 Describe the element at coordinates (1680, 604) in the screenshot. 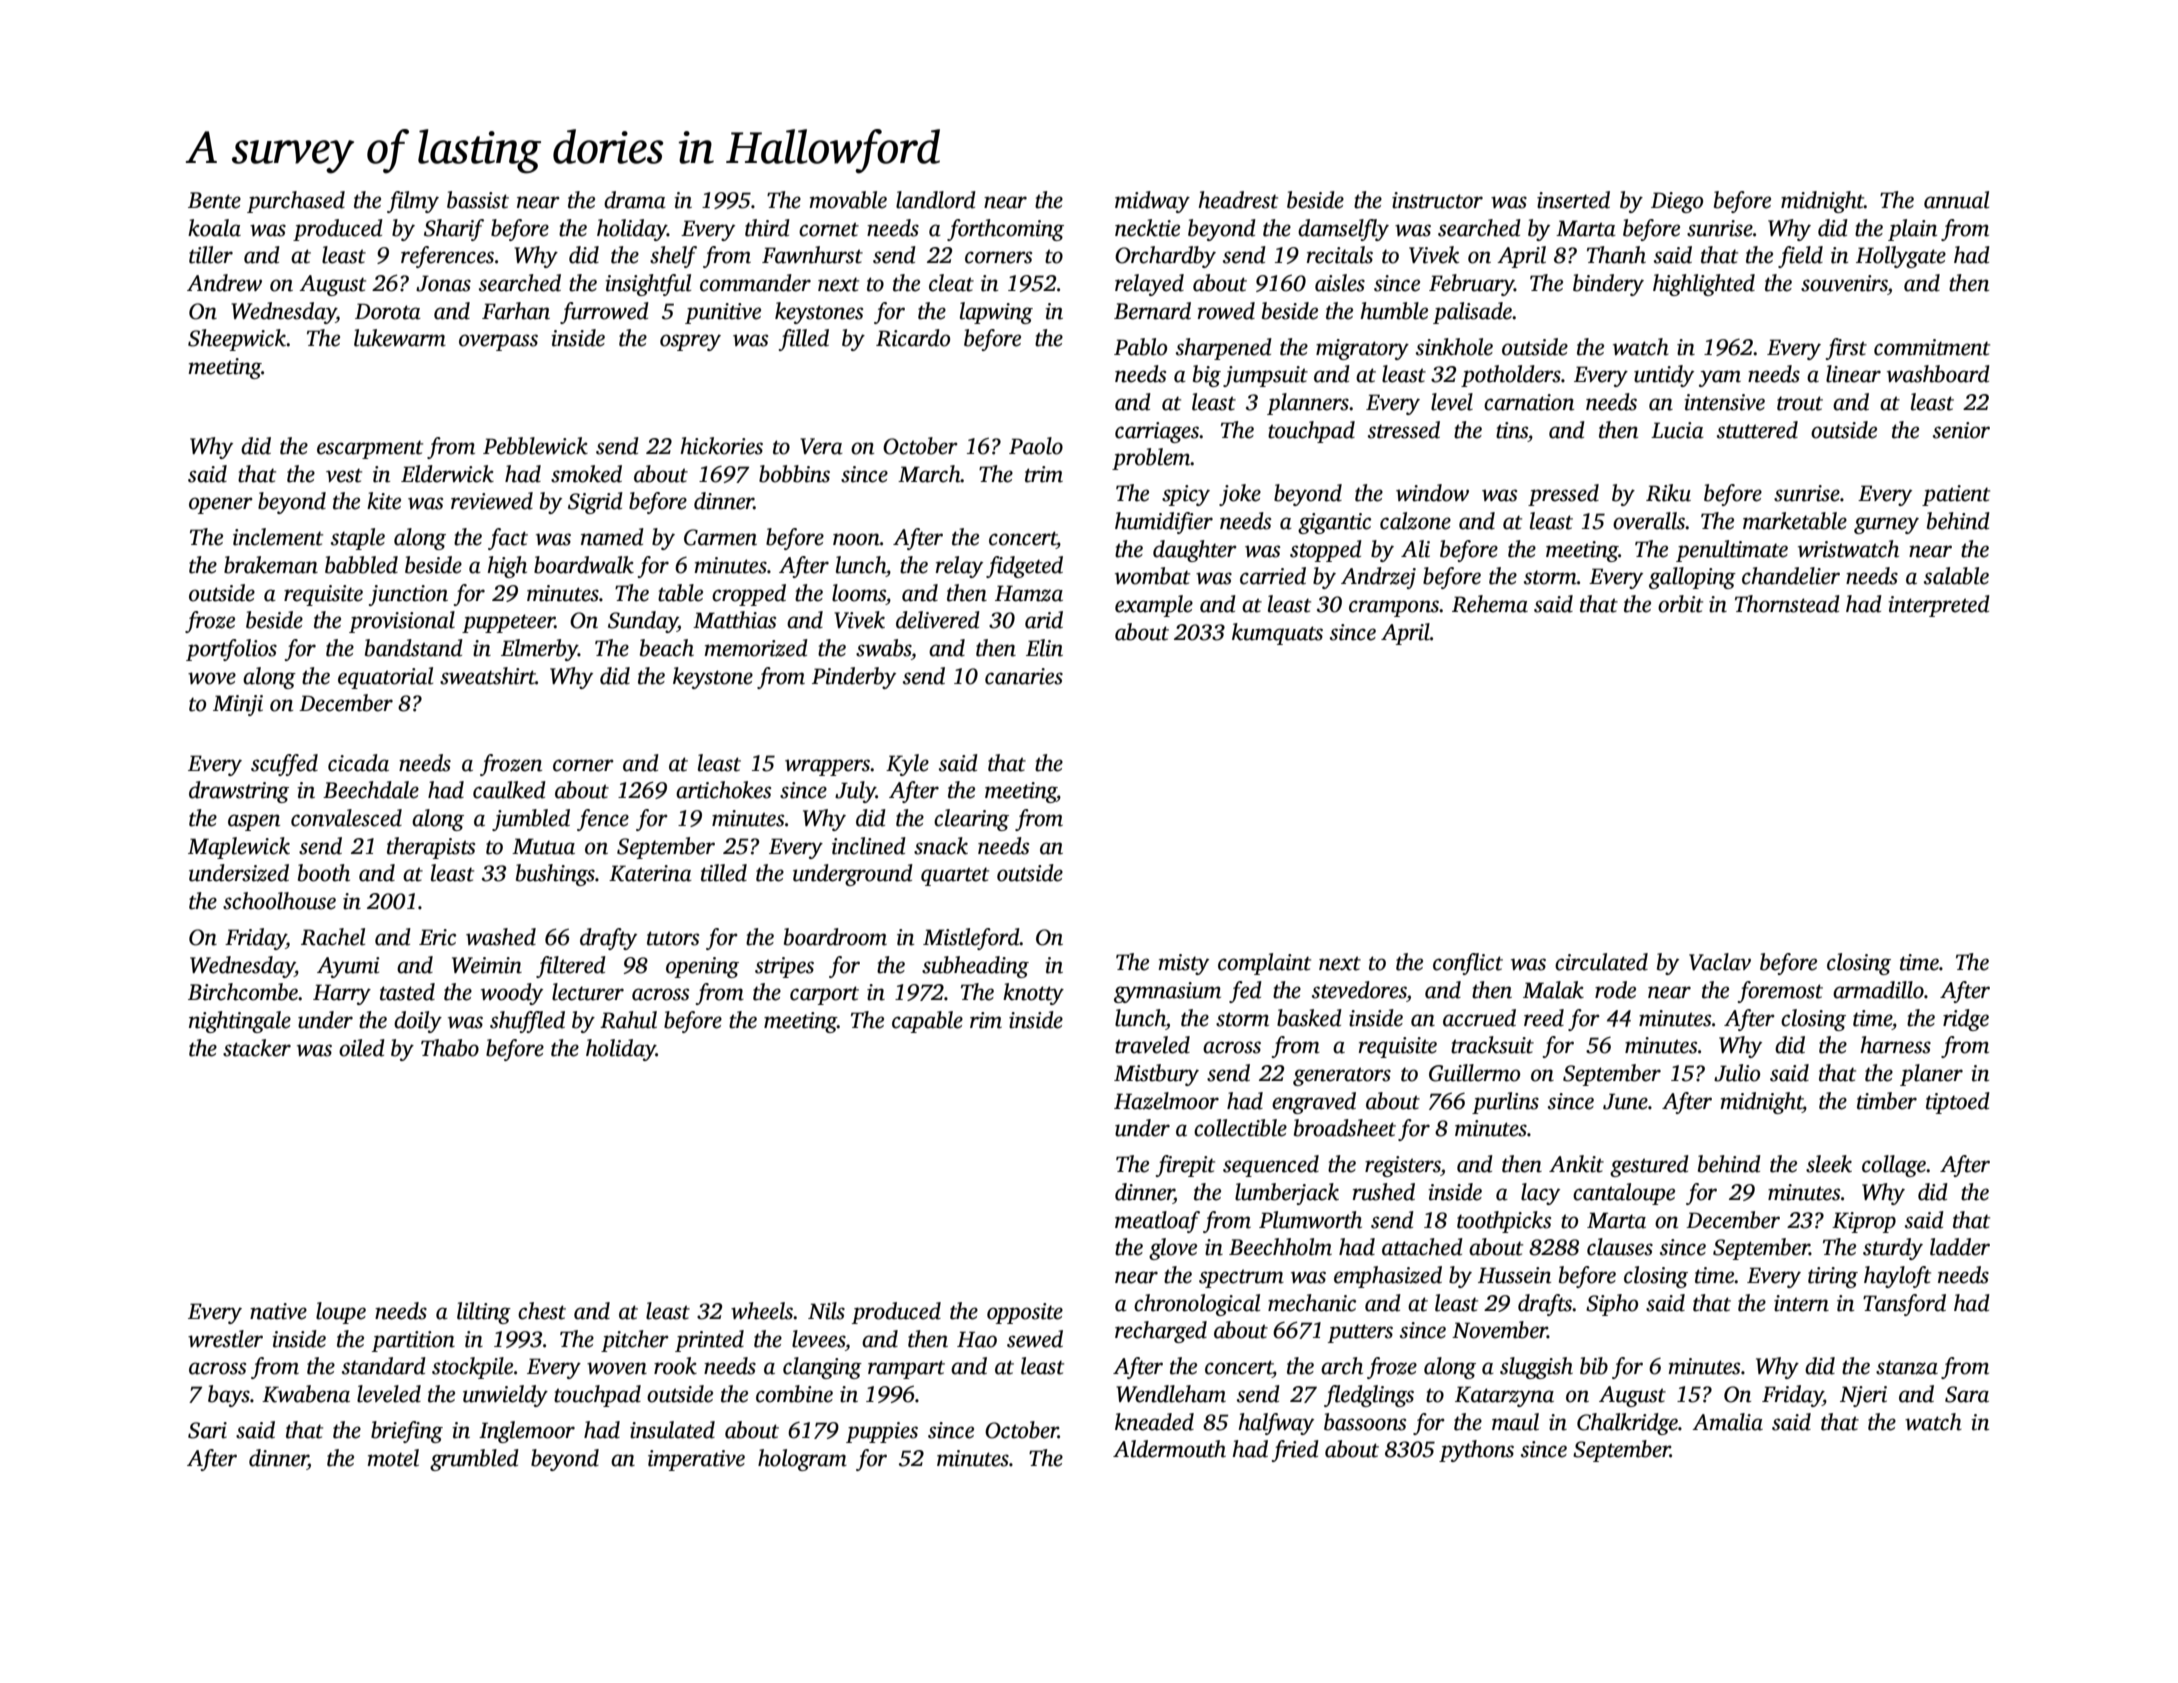

I see `orbit` at that location.
